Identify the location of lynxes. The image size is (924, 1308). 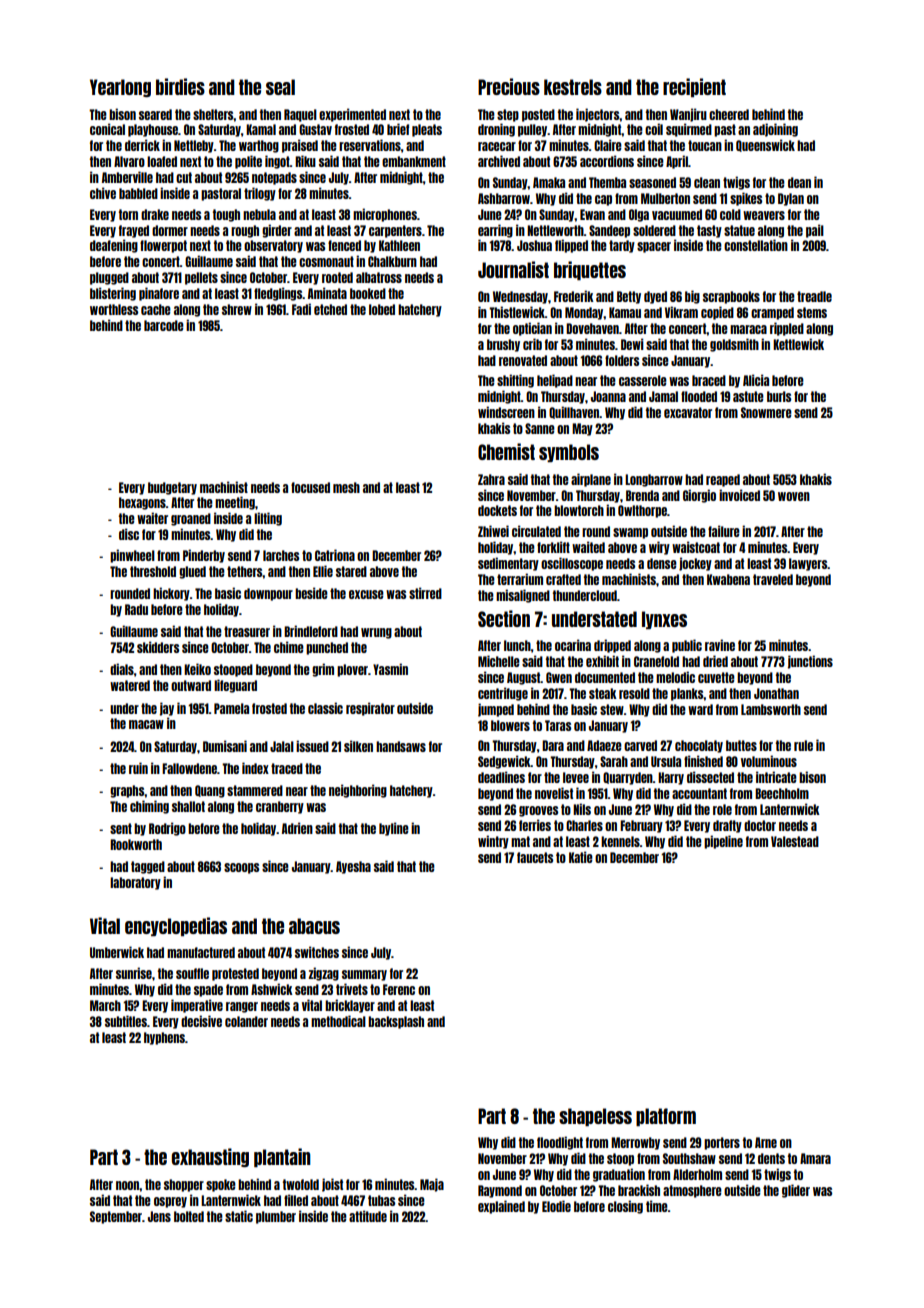
(664, 620).
